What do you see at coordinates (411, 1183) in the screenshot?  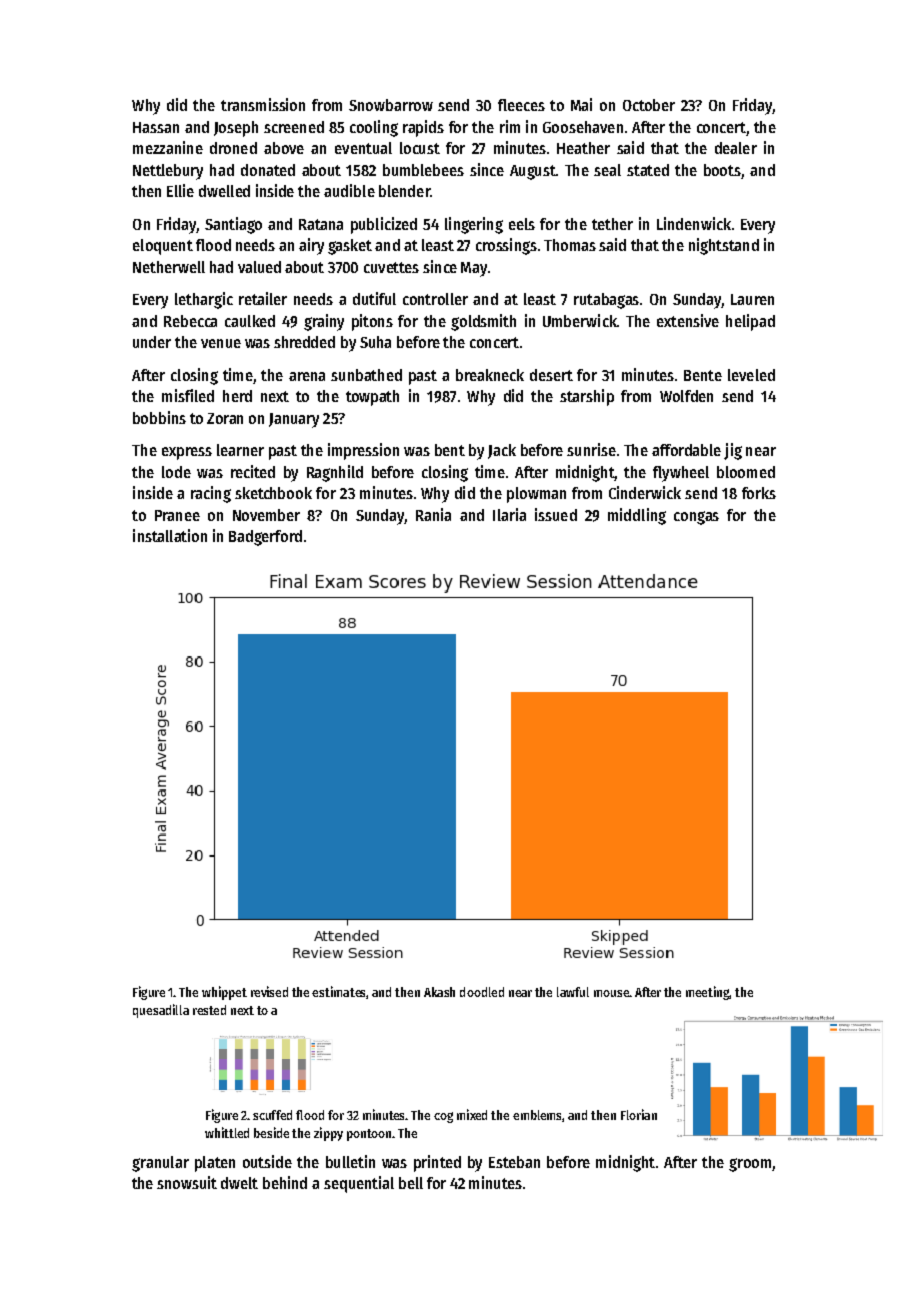 I see `bell` at bounding box center [411, 1183].
